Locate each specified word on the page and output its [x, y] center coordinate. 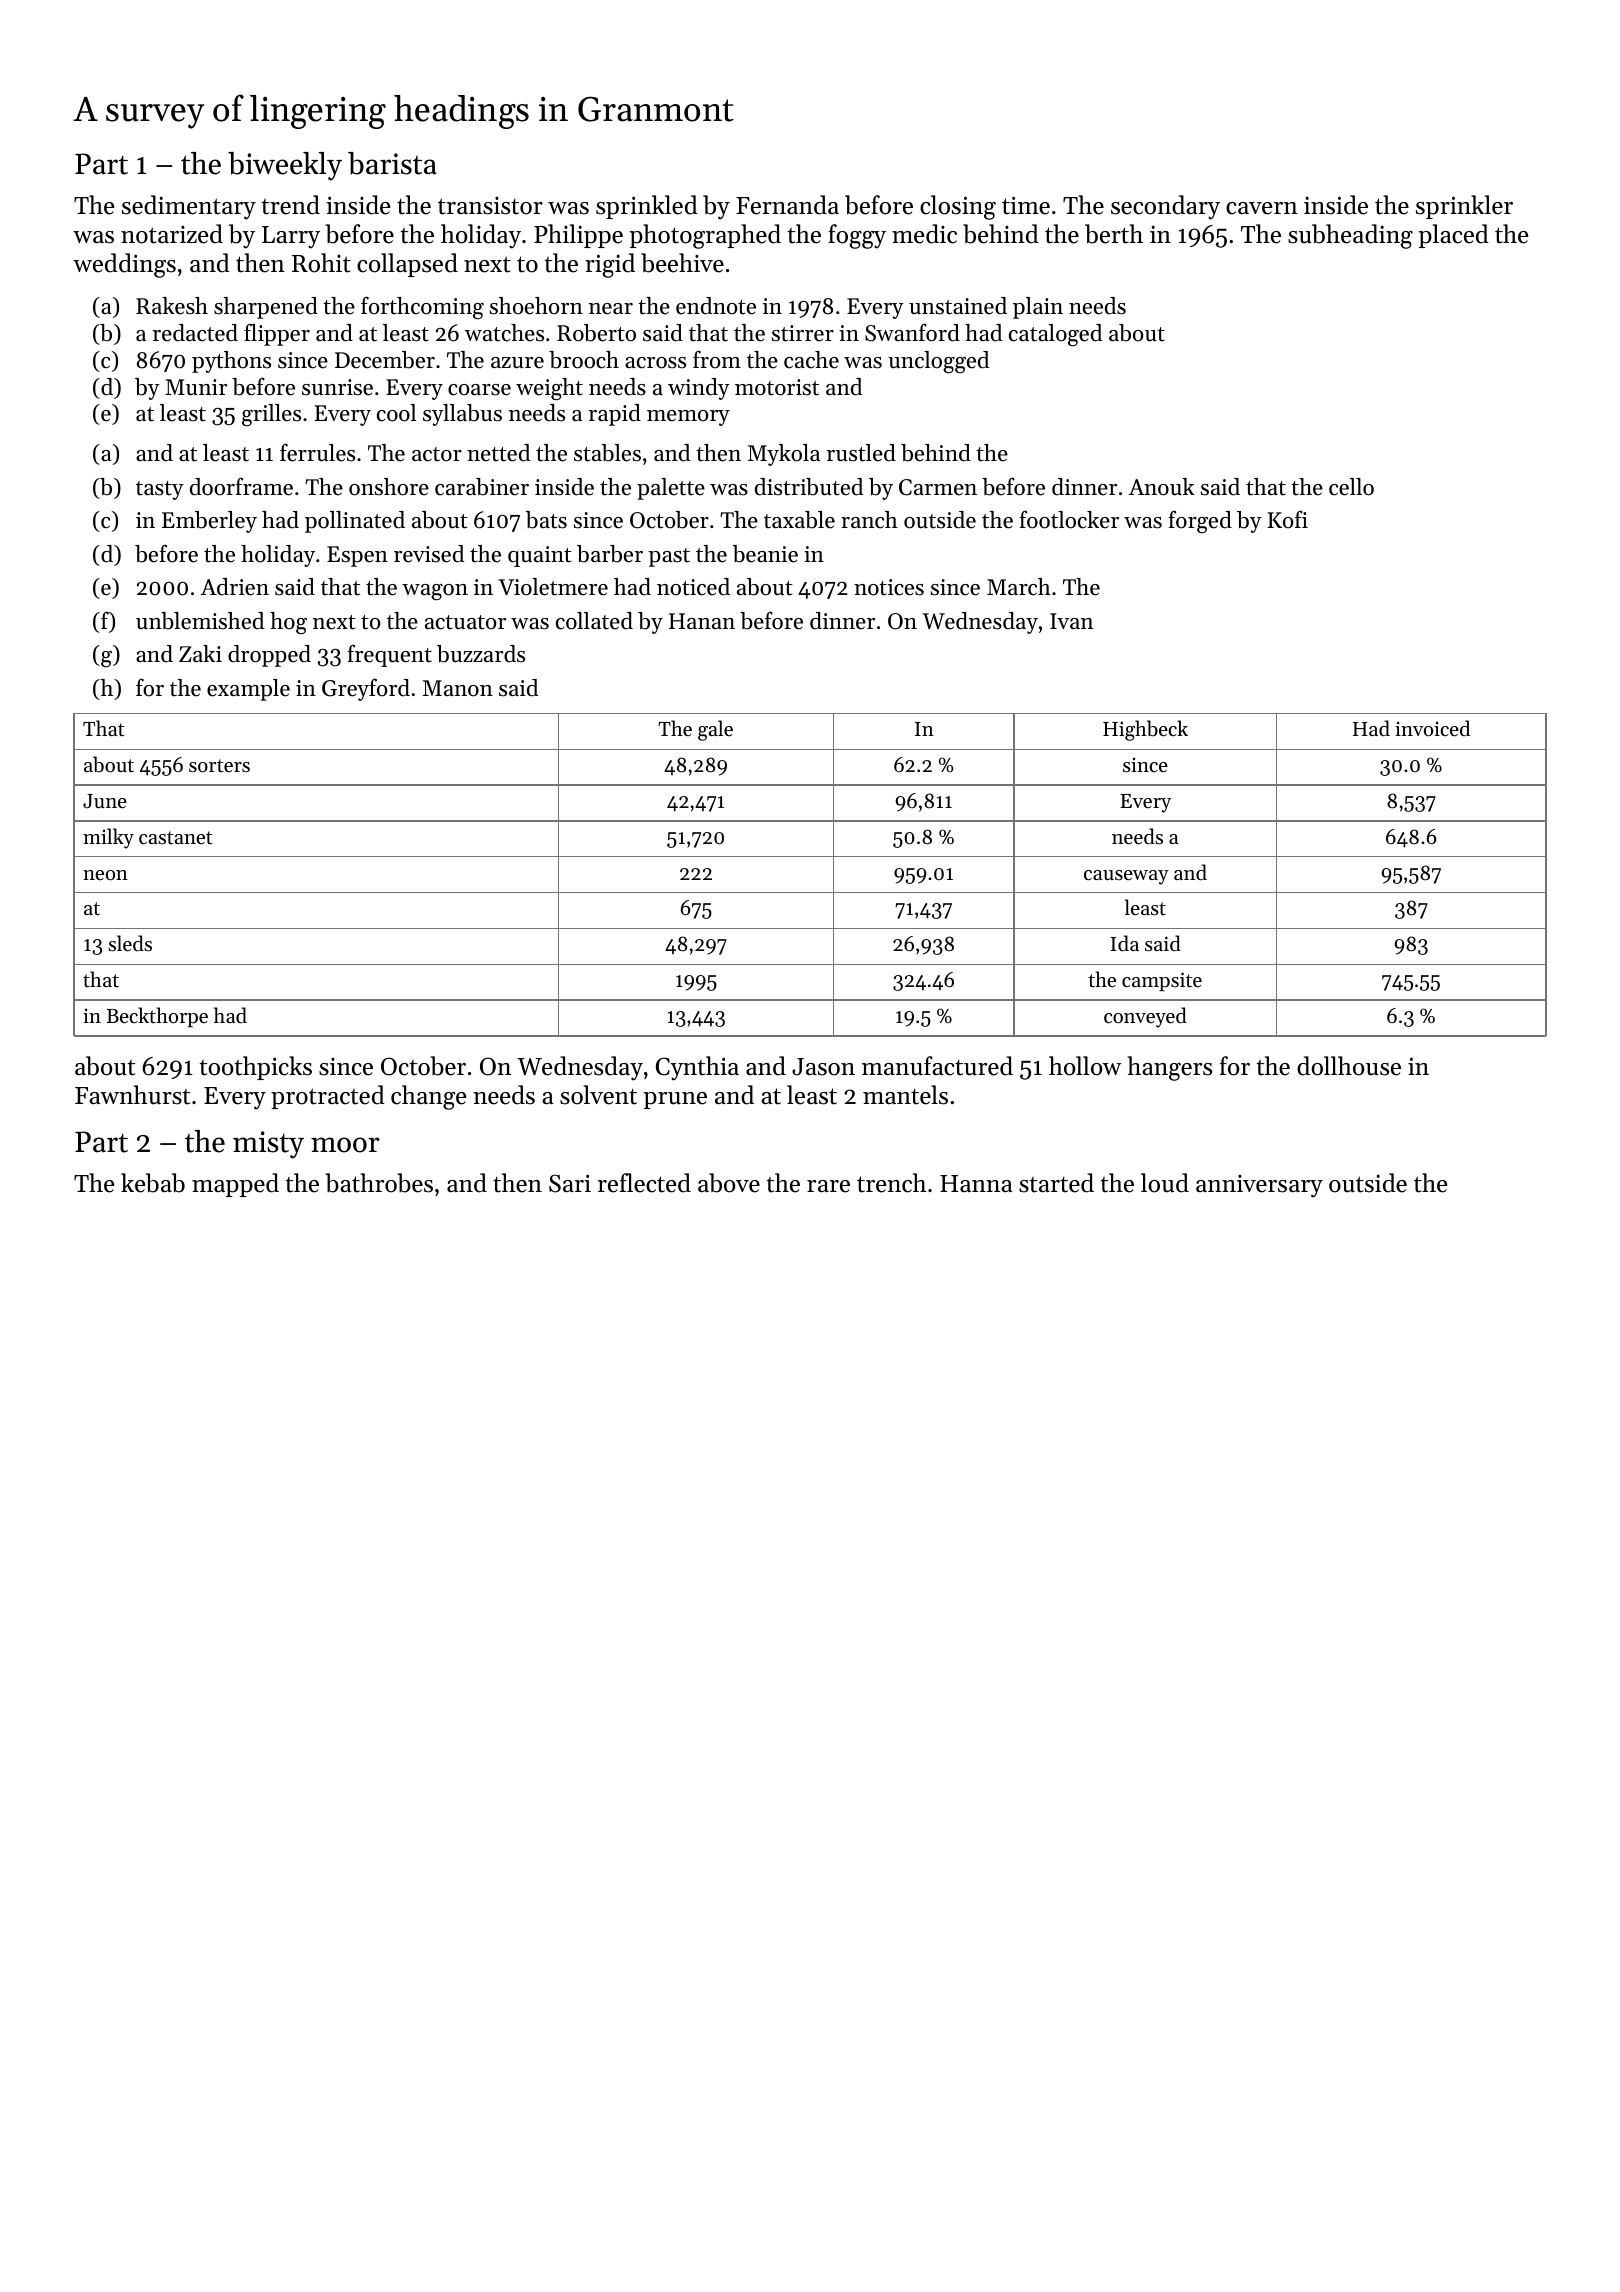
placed [1454, 236]
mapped [235, 1185]
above [729, 1183]
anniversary [1259, 1186]
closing [958, 207]
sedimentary [189, 207]
